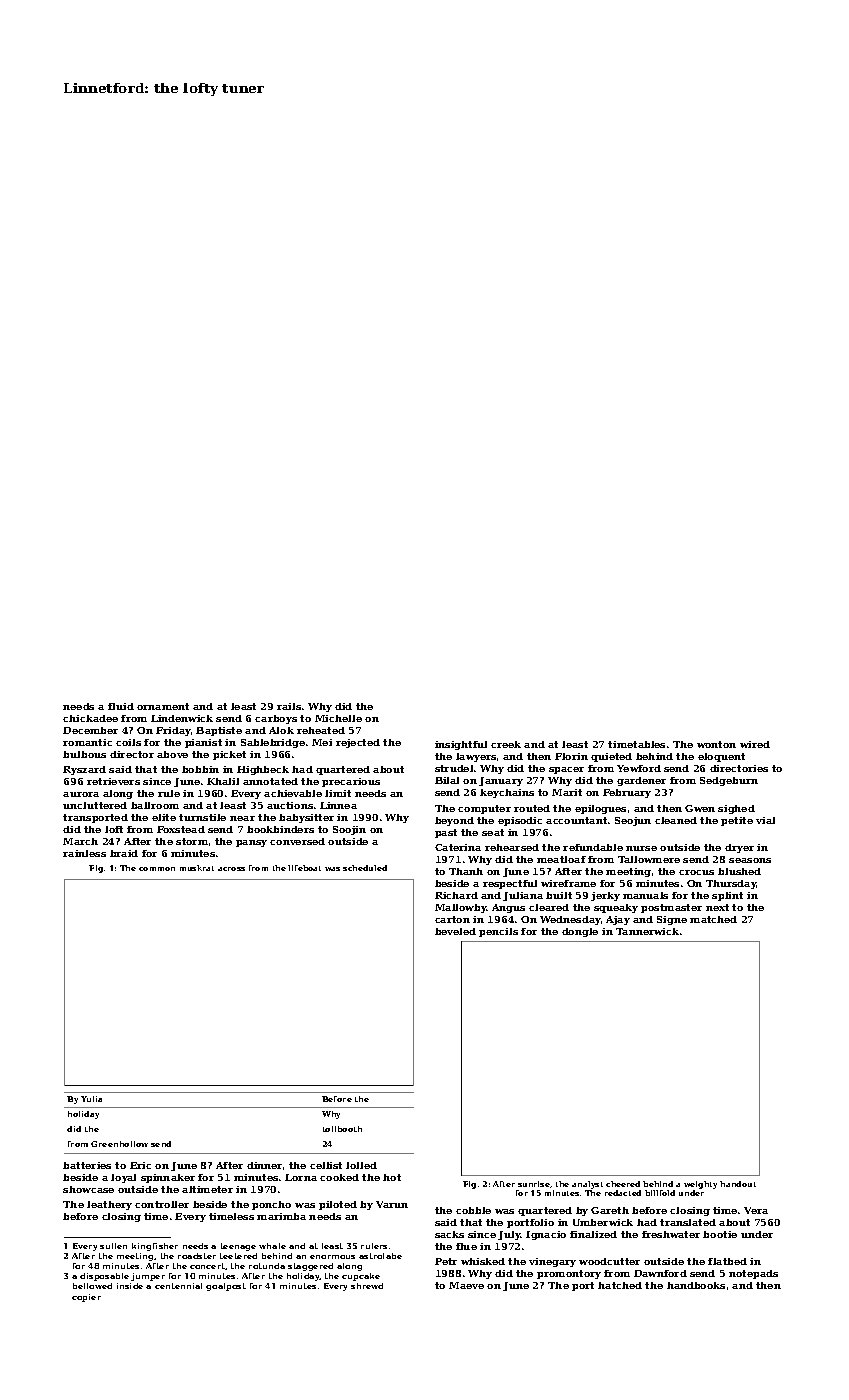  What do you see at coordinates (738, 1184) in the document?
I see `handout` at bounding box center [738, 1184].
